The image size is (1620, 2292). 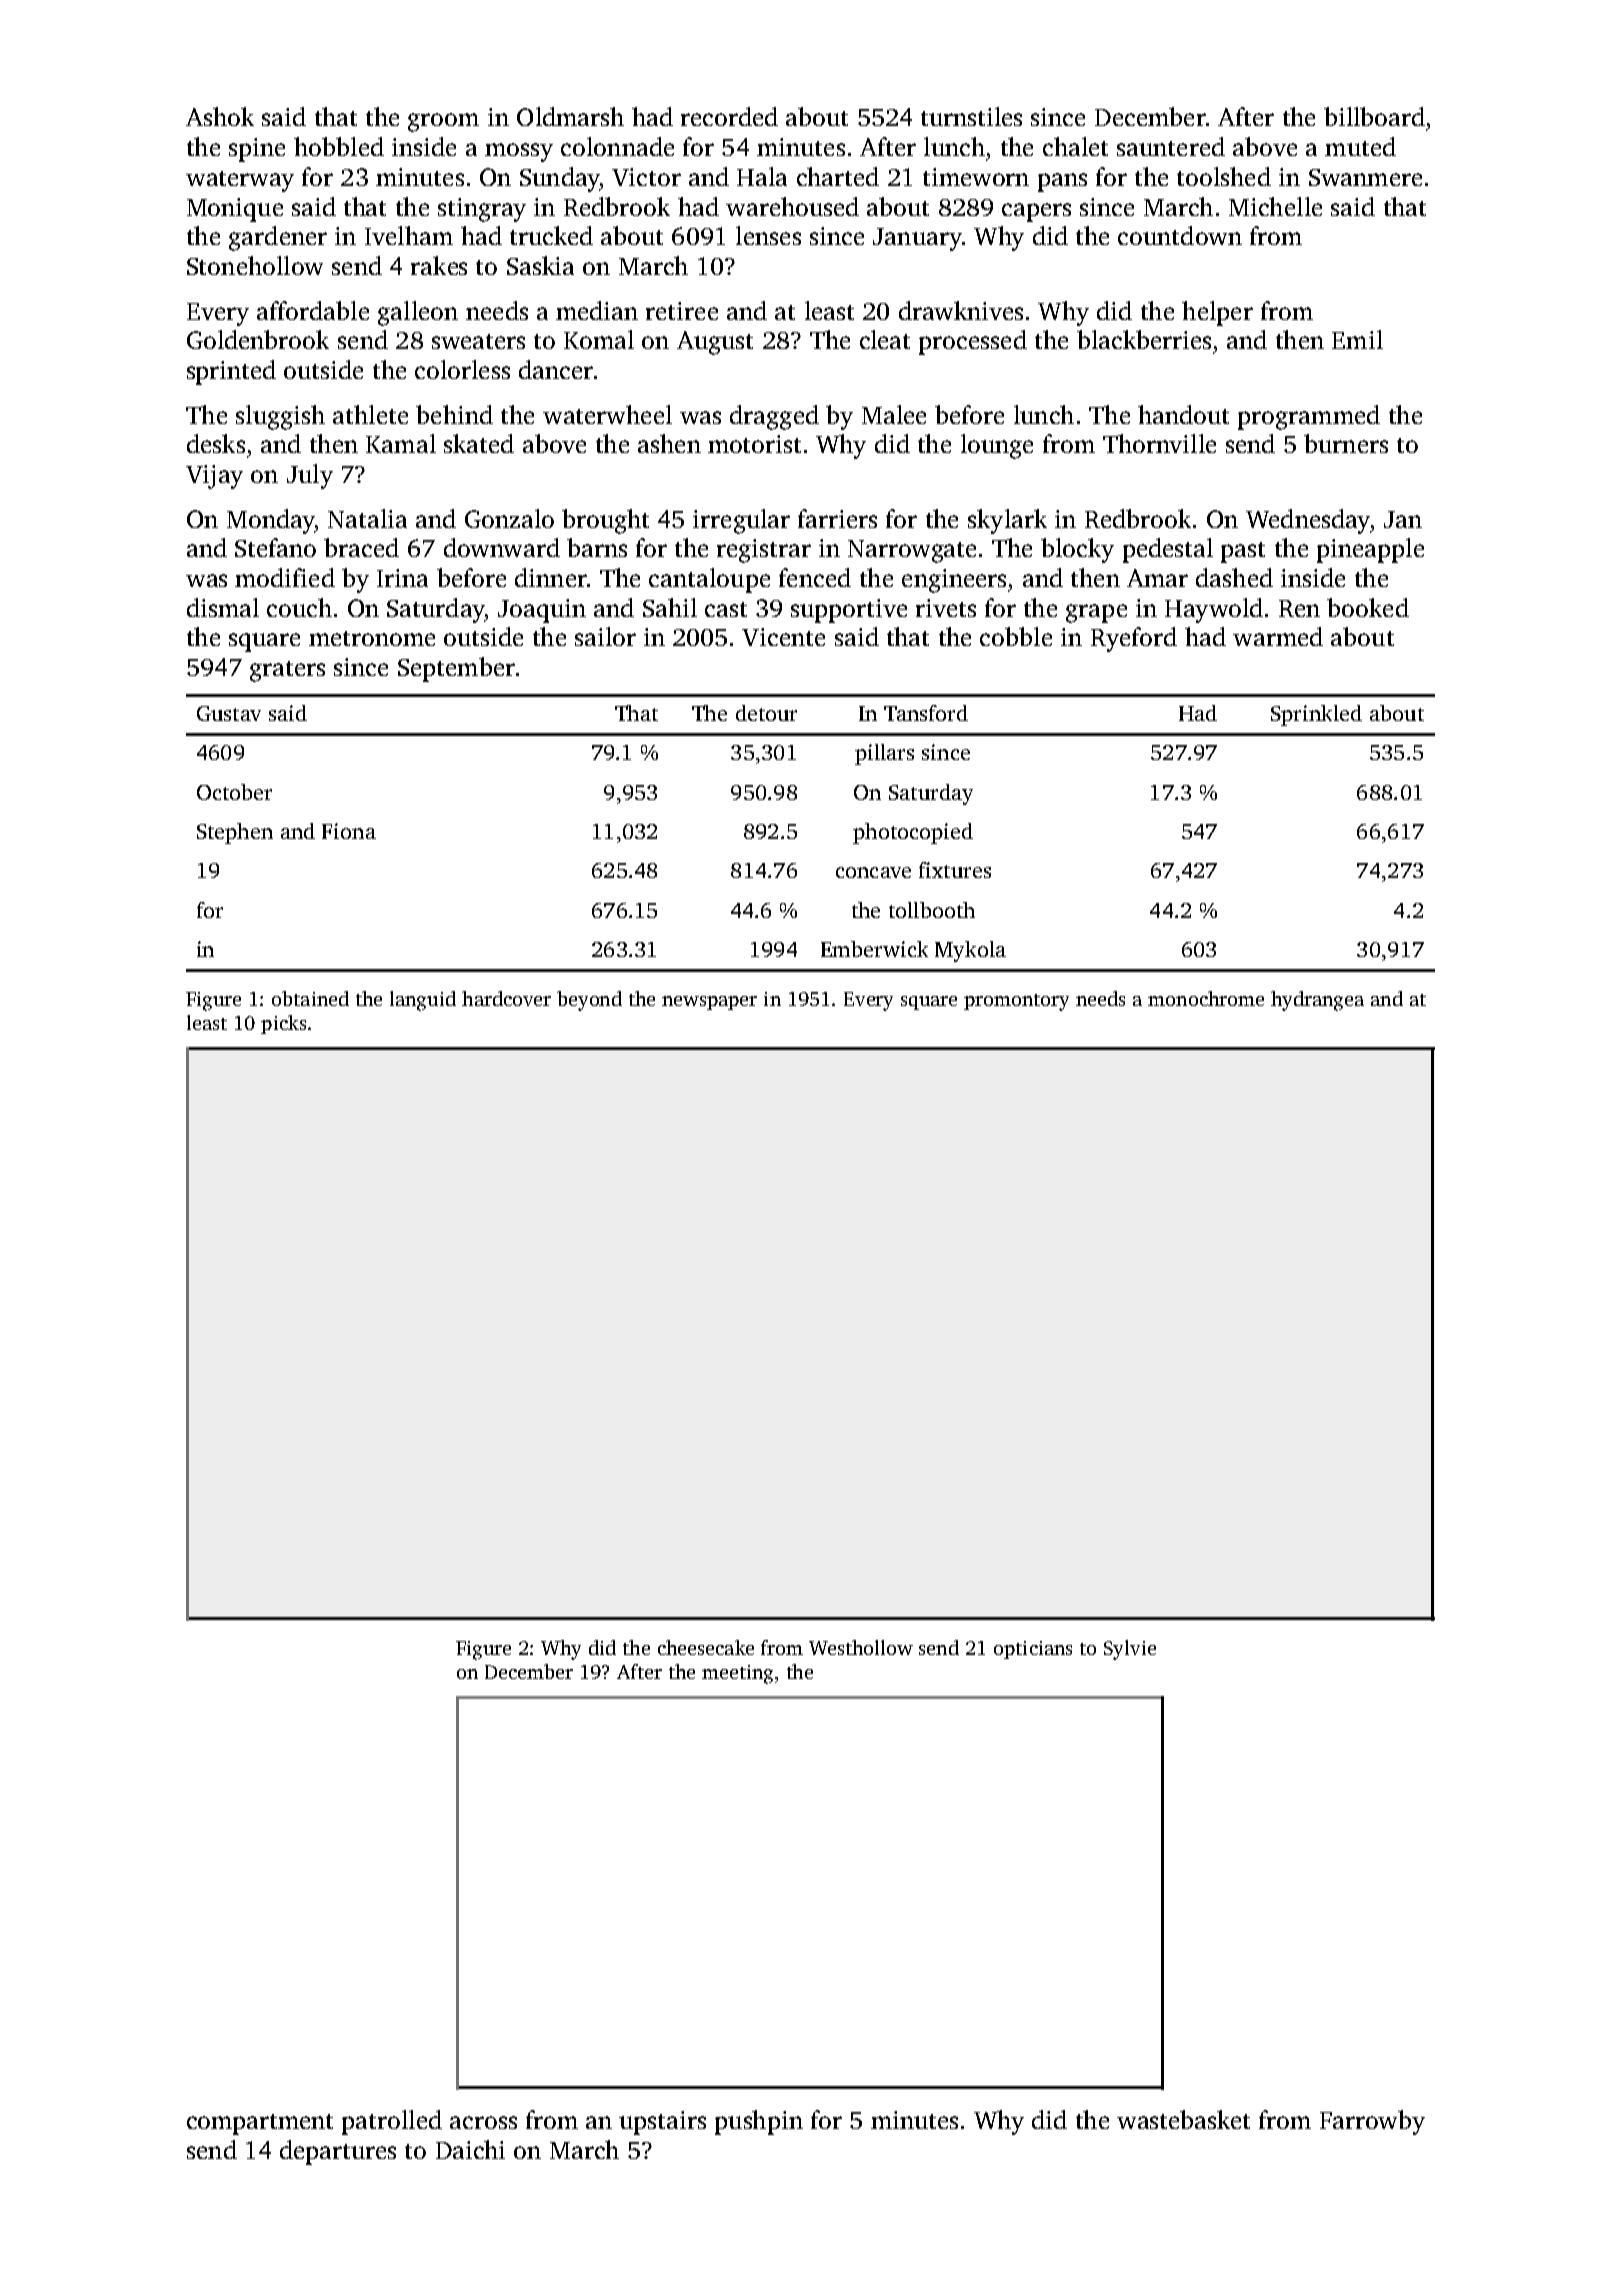 What do you see at coordinates (283, 1024) in the image?
I see `picks` at bounding box center [283, 1024].
